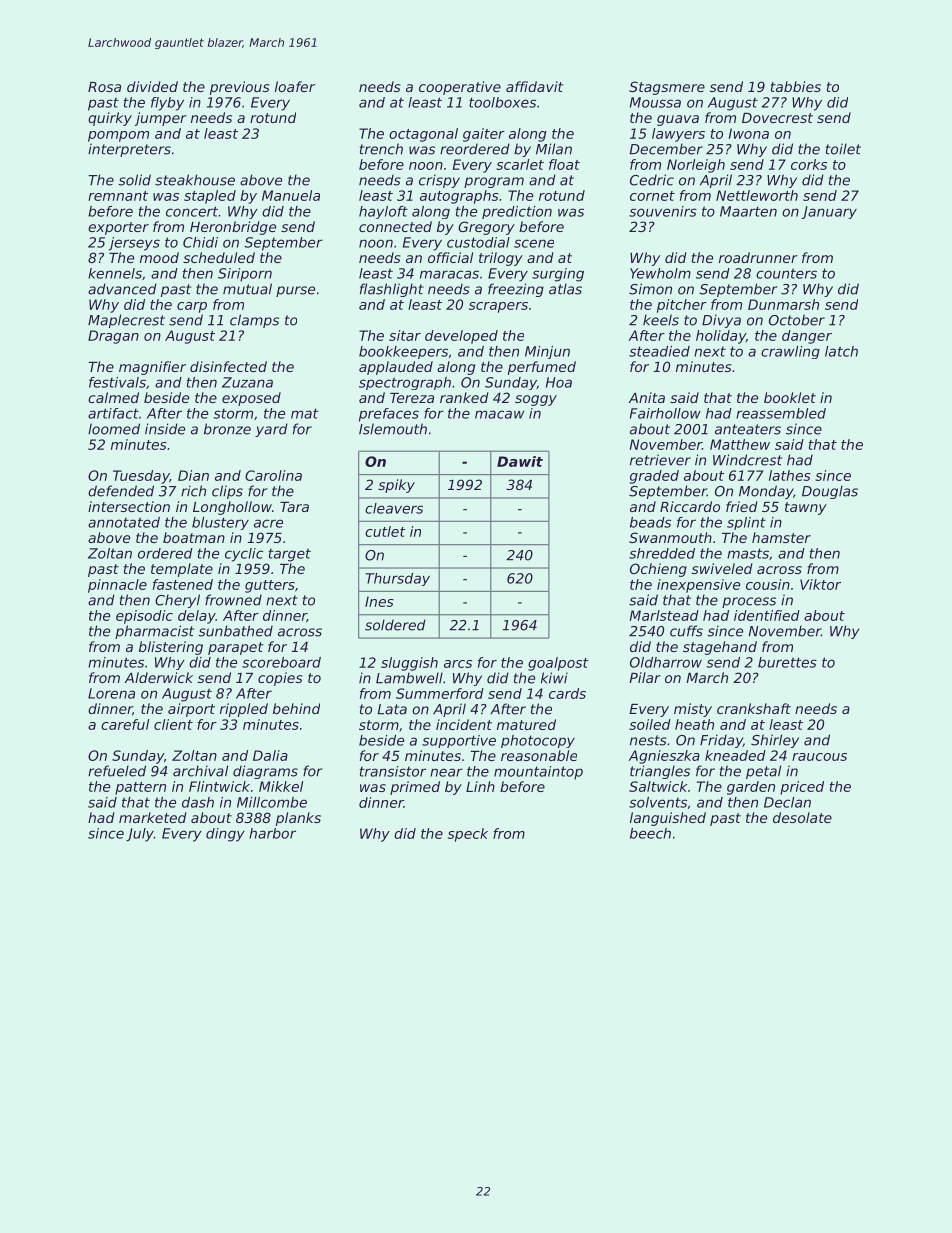 This screenshot has width=952, height=1233. Describe the element at coordinates (270, 586) in the screenshot. I see `gutters` at that location.
